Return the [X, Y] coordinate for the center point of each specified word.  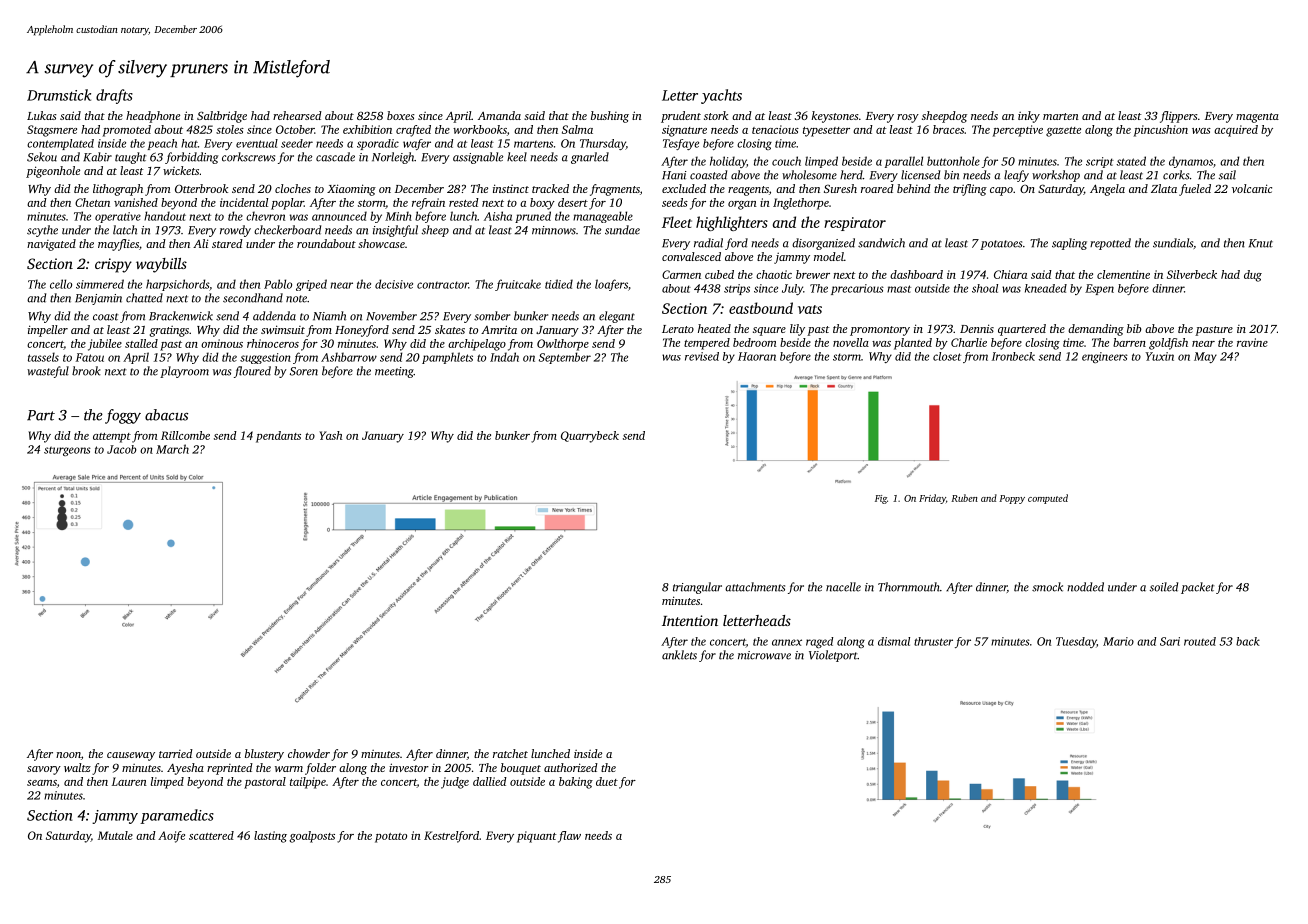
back [1248, 641]
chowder [309, 753]
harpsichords [177, 285]
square [769, 331]
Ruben [964, 498]
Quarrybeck [590, 437]
